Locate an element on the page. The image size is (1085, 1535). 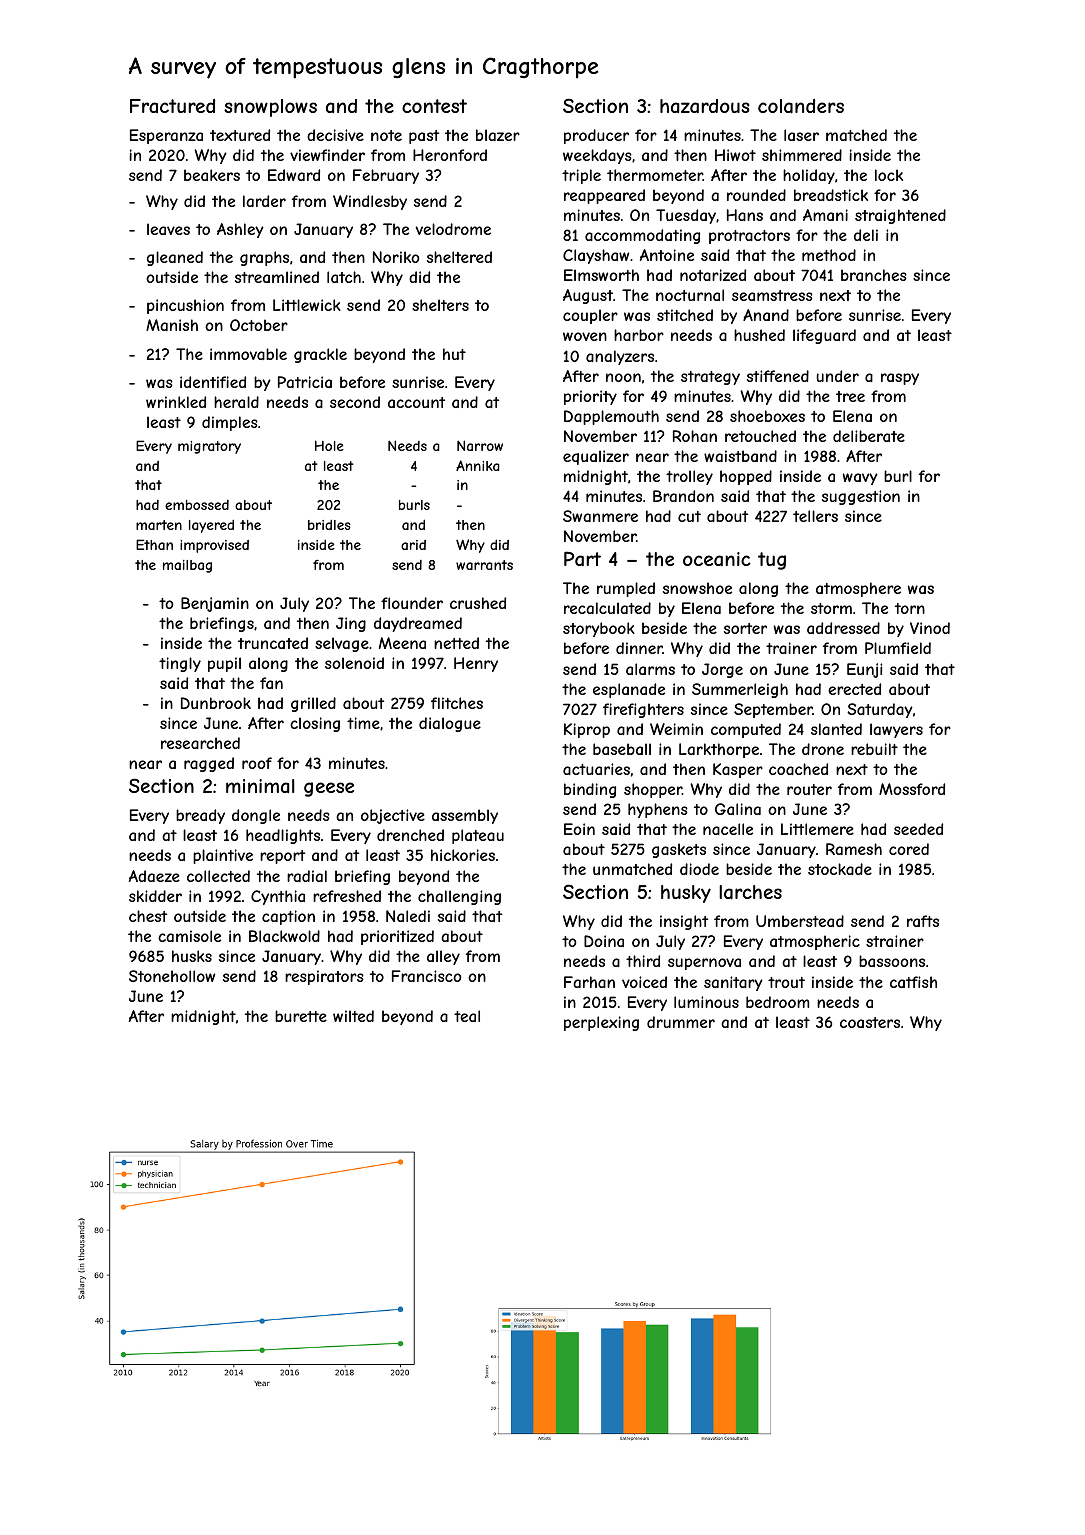
coasters is located at coordinates (870, 1022).
